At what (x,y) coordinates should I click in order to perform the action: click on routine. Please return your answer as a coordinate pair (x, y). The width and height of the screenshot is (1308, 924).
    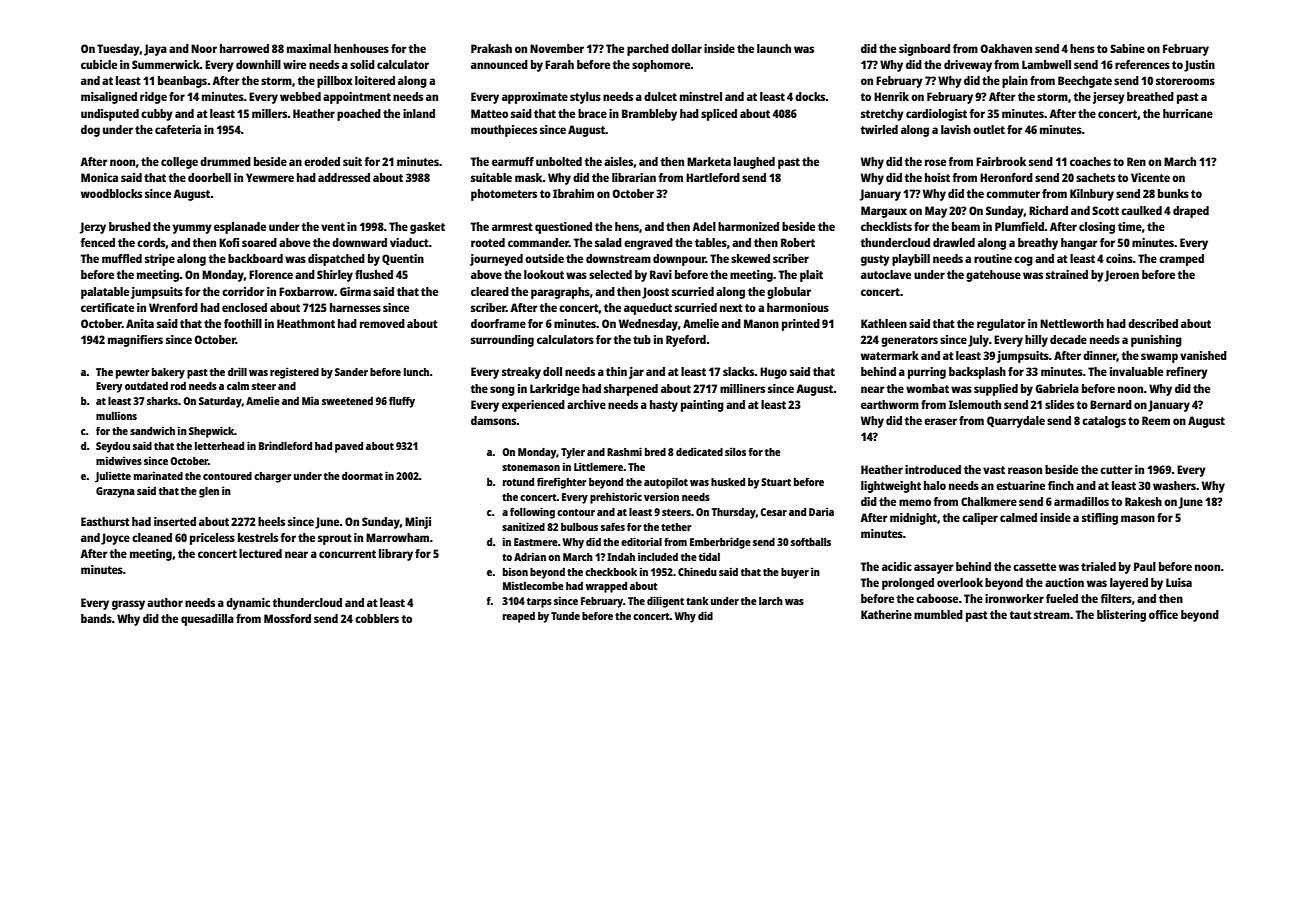
    Looking at the image, I should click on (993, 258).
